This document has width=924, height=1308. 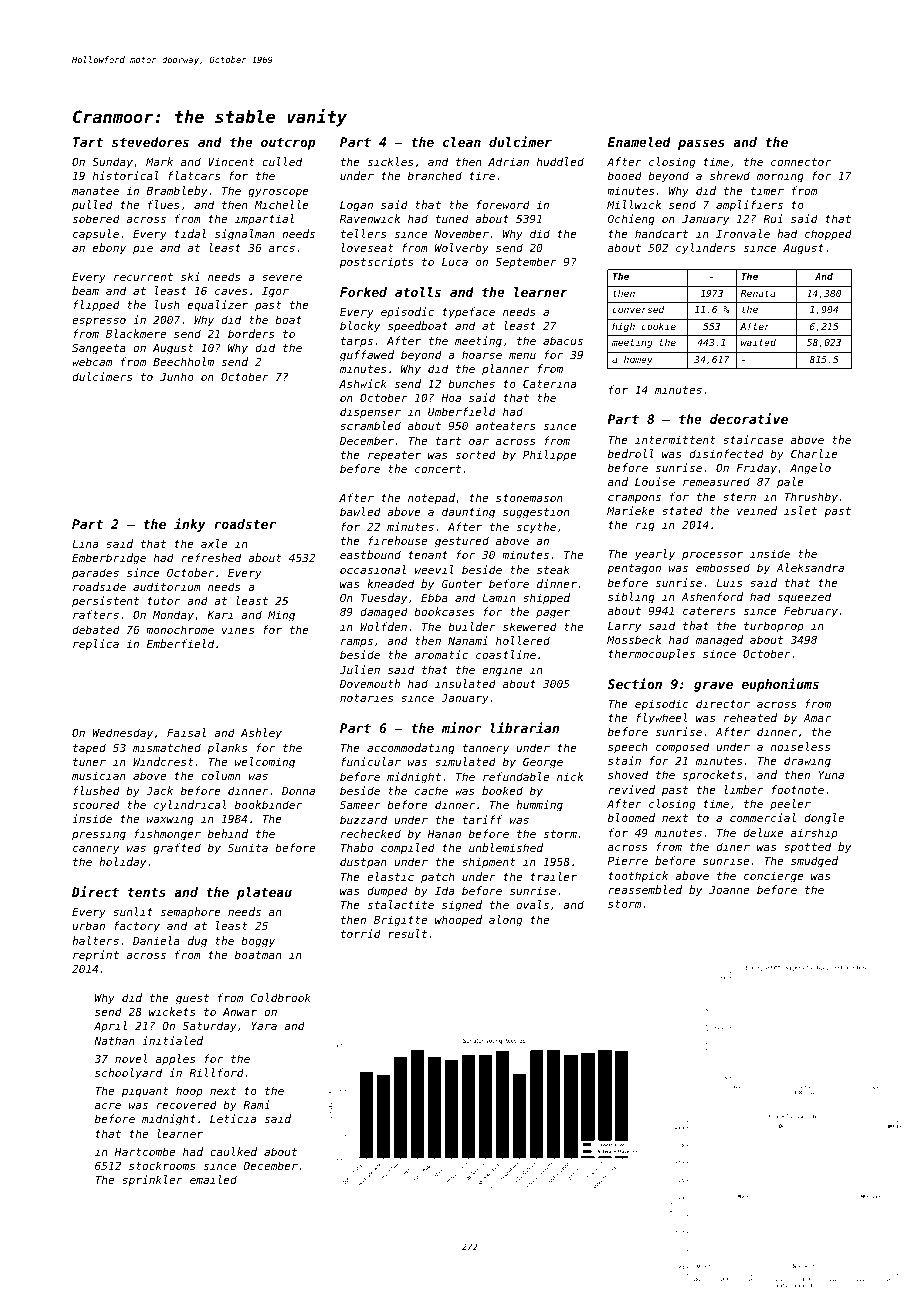 What do you see at coordinates (828, 235) in the document?
I see `chopped` at bounding box center [828, 235].
